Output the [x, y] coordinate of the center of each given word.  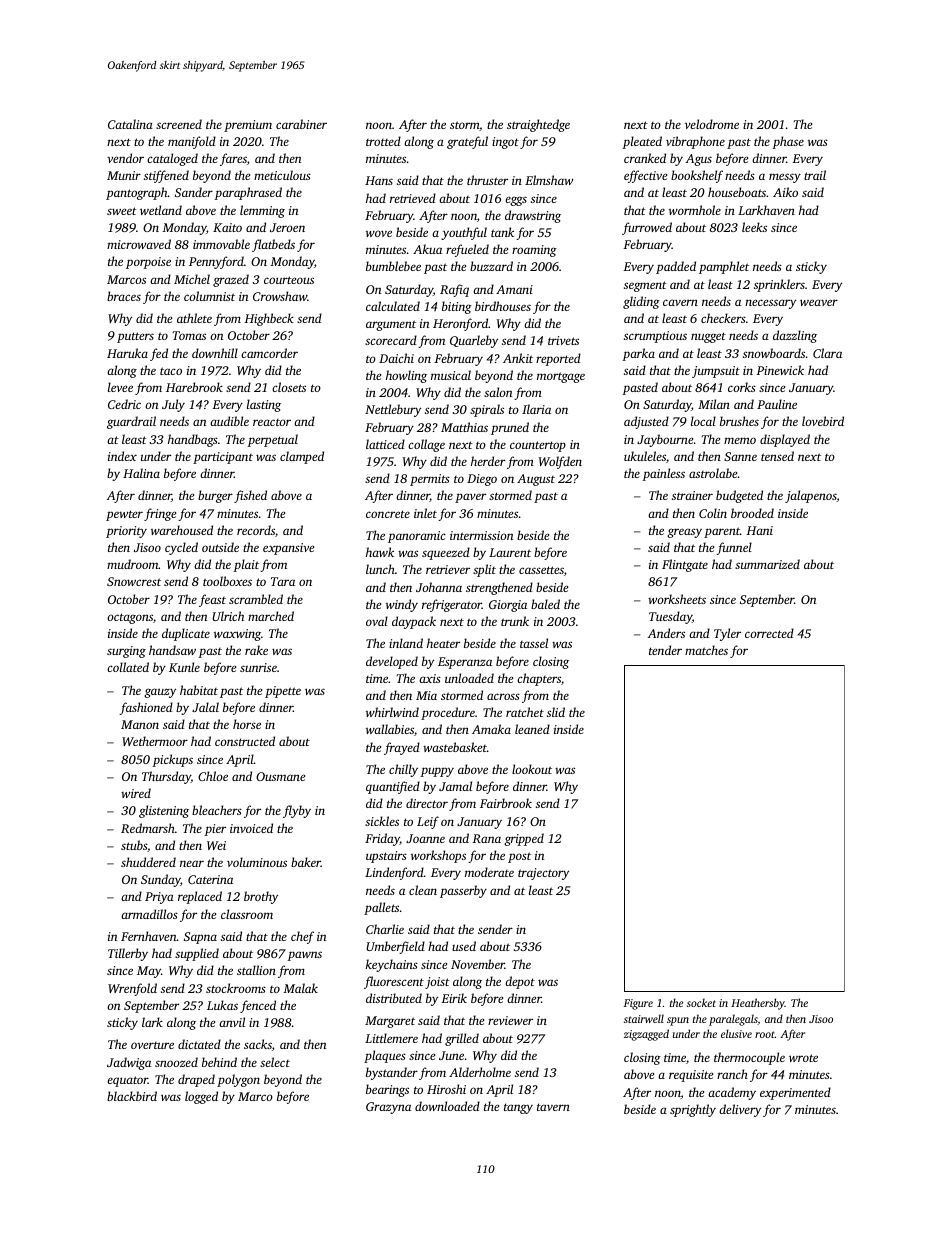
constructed [245, 741]
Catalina [130, 124]
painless [664, 474]
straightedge [538, 125]
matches [706, 650]
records [256, 530]
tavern [553, 1107]
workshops [438, 856]
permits [430, 480]
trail [815, 175]
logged [201, 1097]
